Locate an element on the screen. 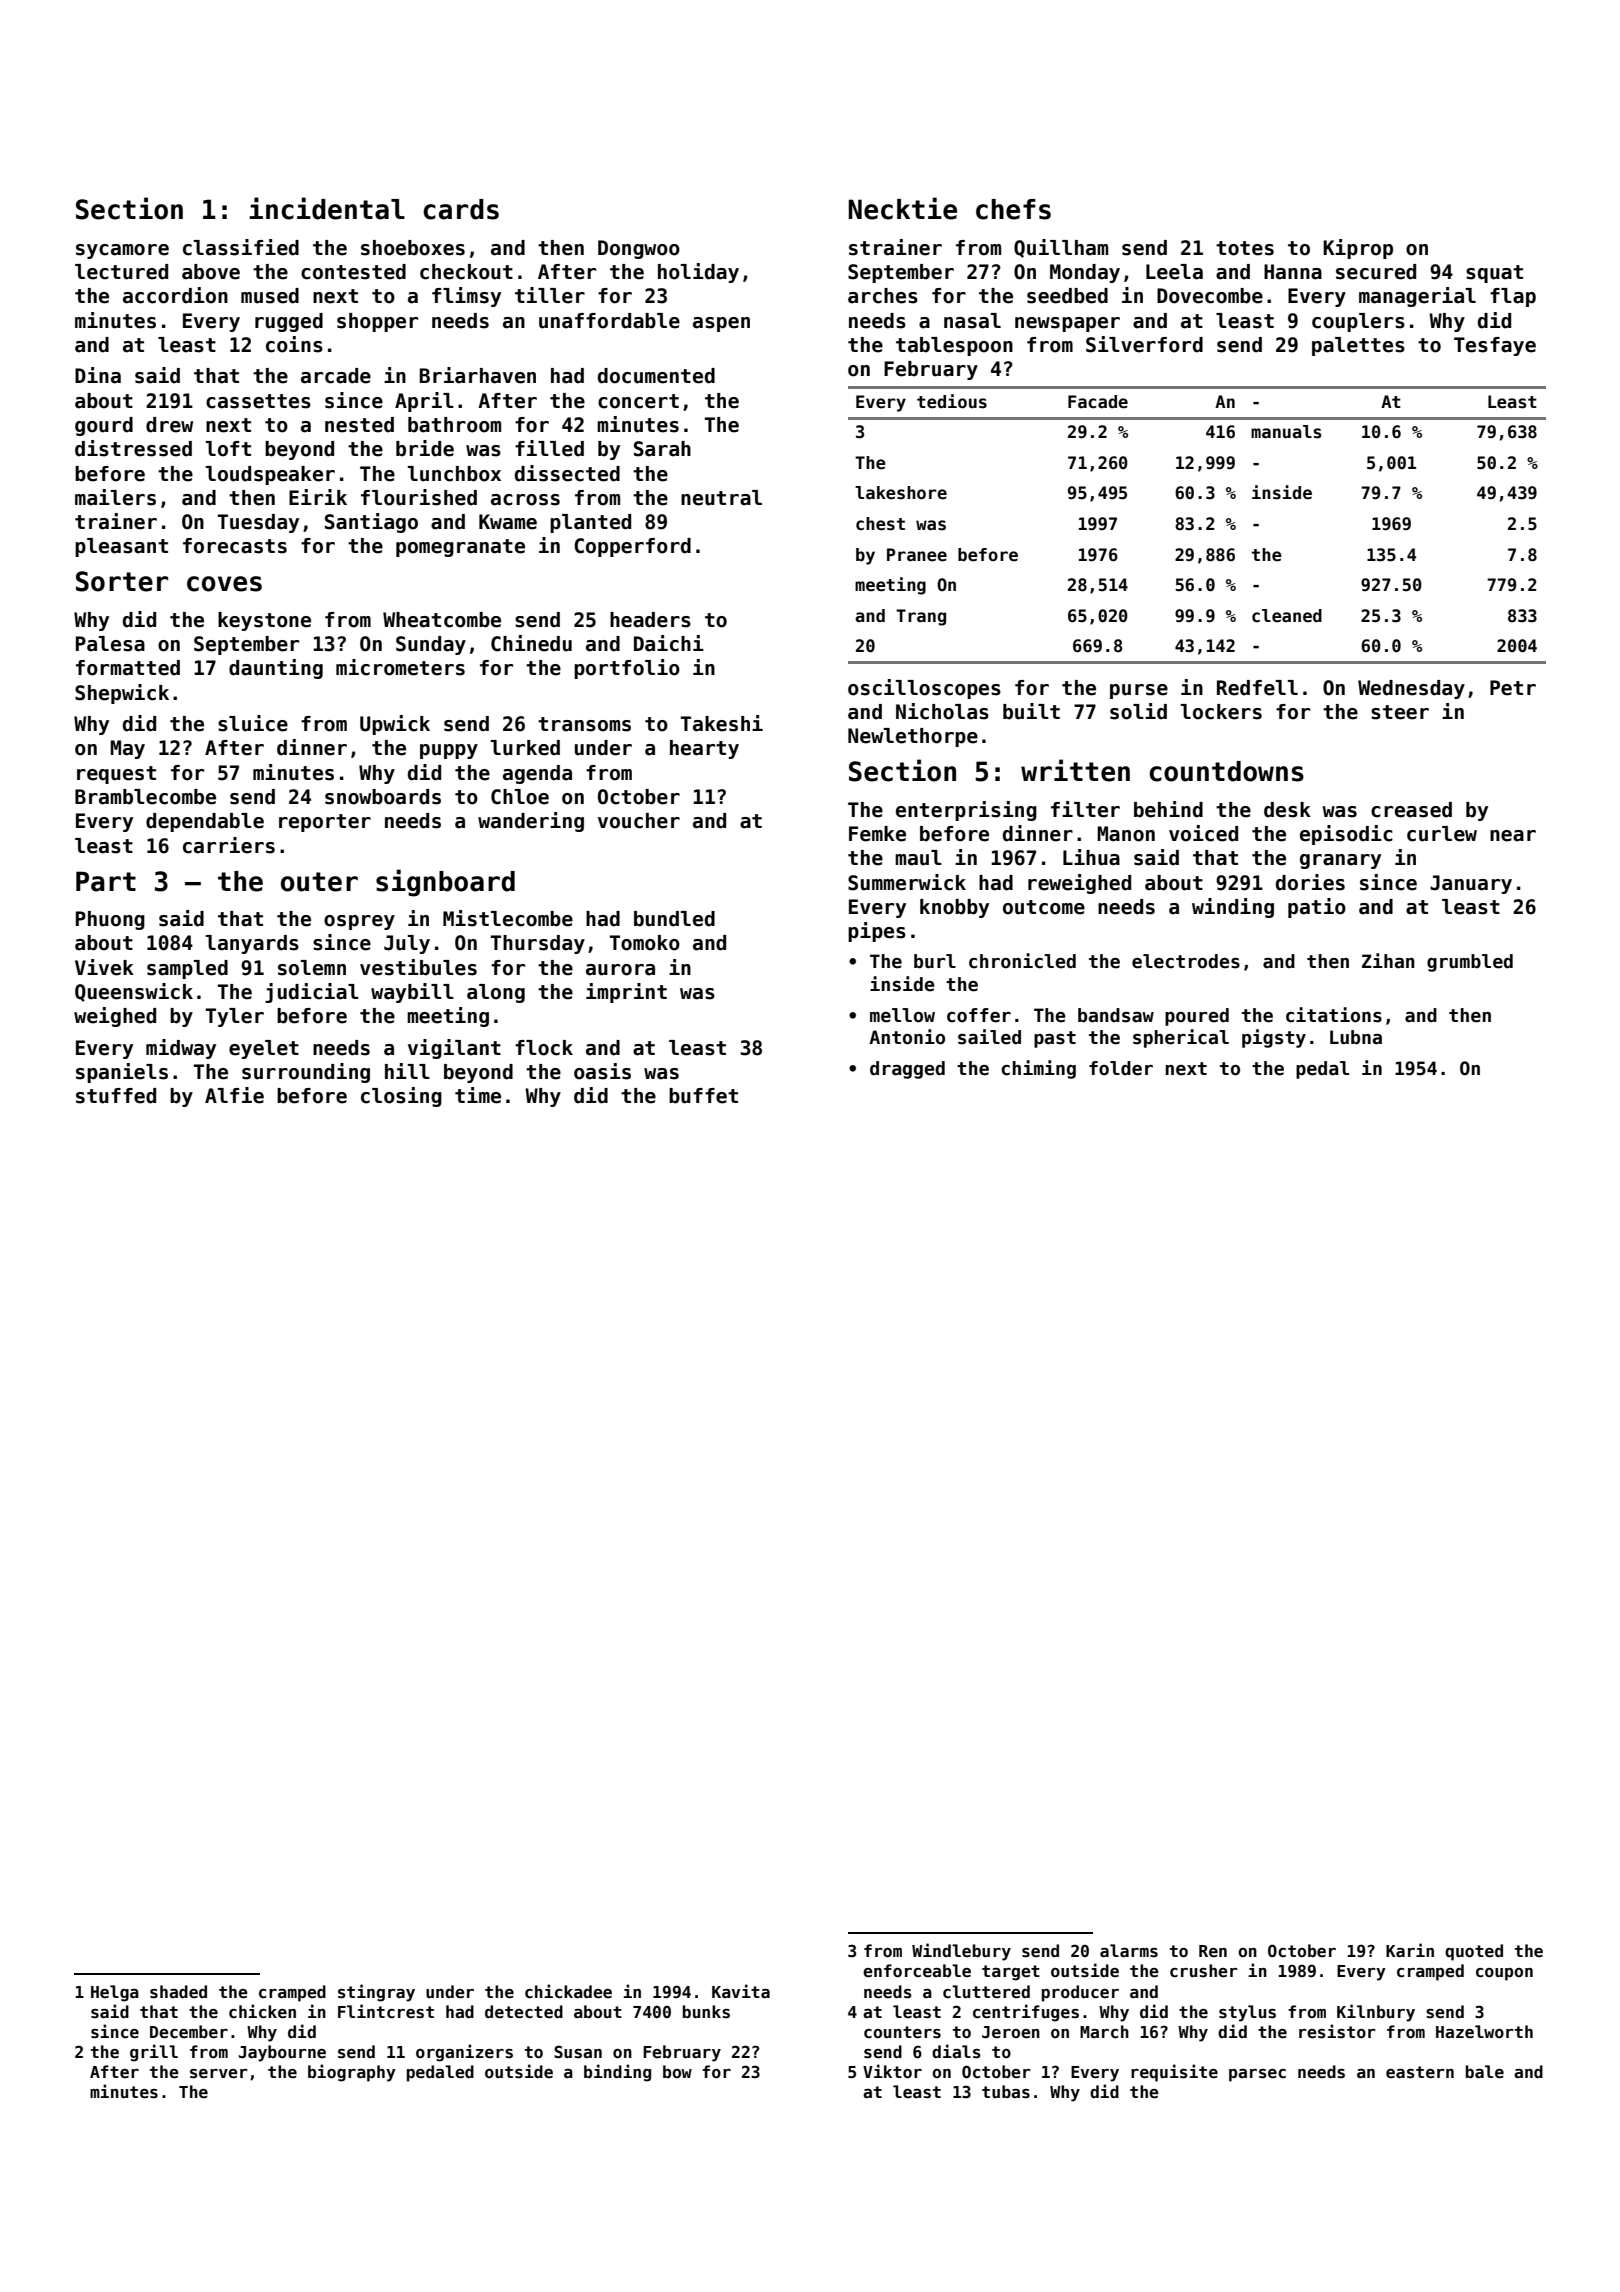 Image resolution: width=1620 pixels, height=2292 pixels. shaded is located at coordinates (178, 1991).
